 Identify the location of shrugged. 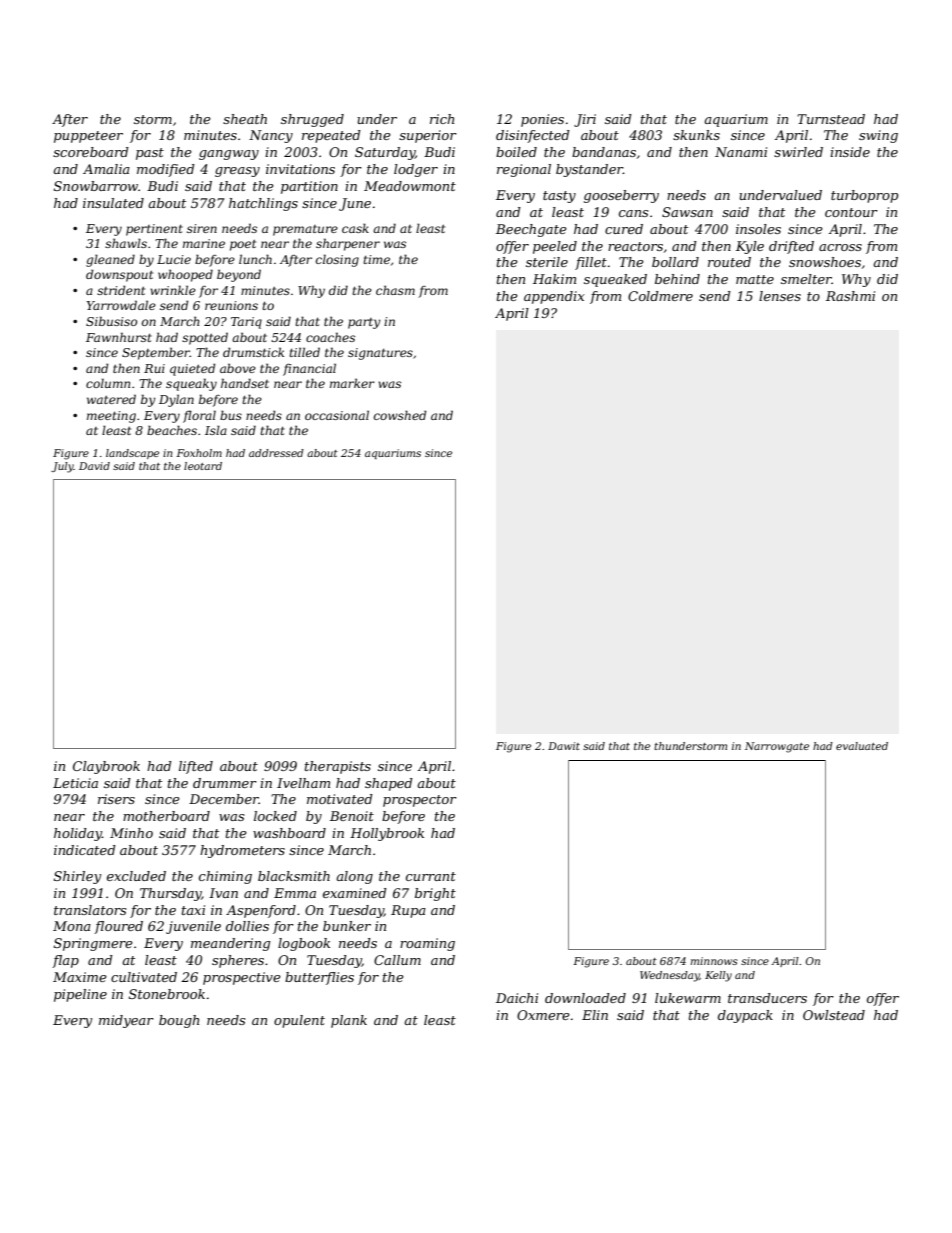
(312, 120).
